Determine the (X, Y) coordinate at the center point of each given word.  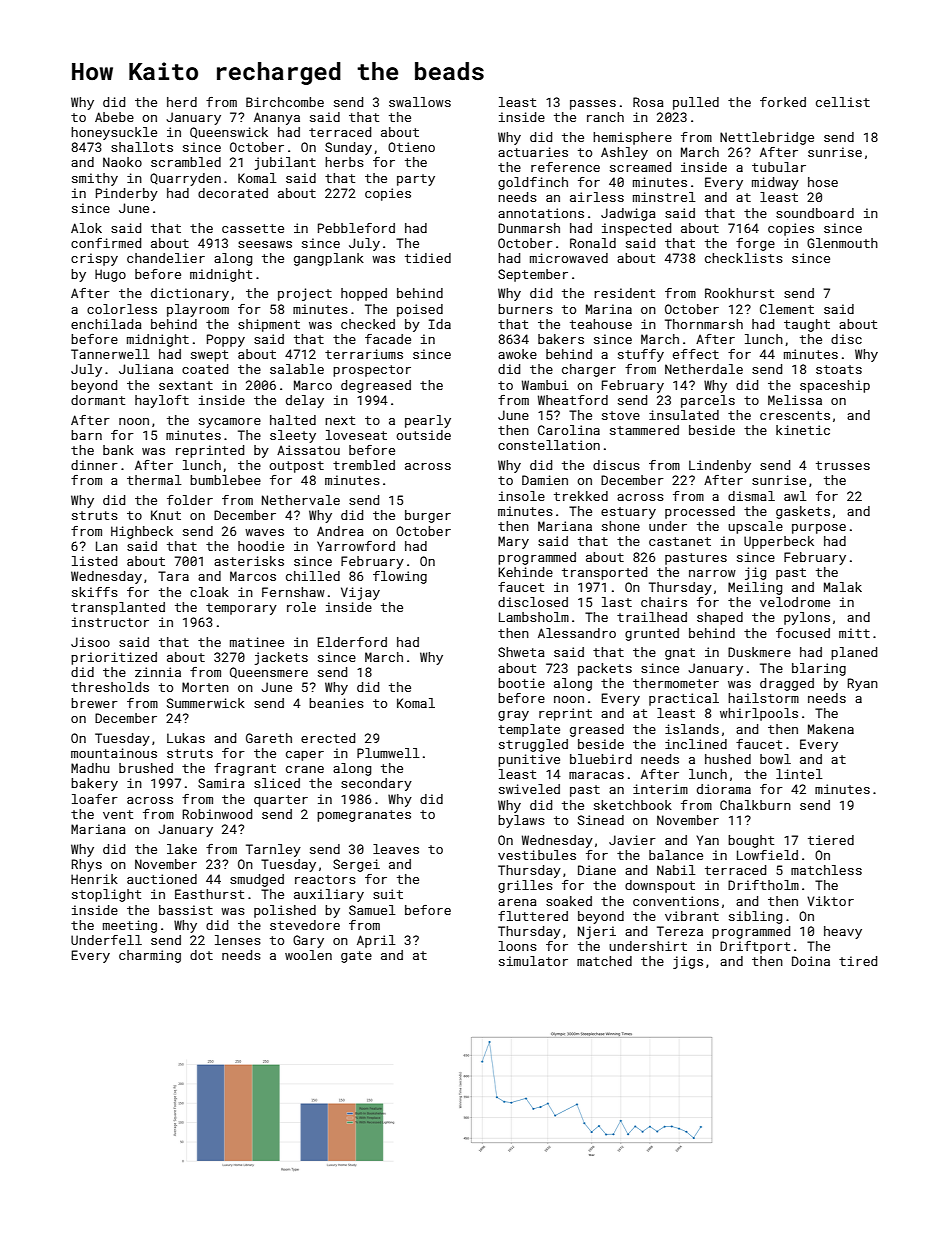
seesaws (265, 244)
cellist (843, 102)
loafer (95, 799)
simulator (533, 961)
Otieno (411, 147)
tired (858, 961)
